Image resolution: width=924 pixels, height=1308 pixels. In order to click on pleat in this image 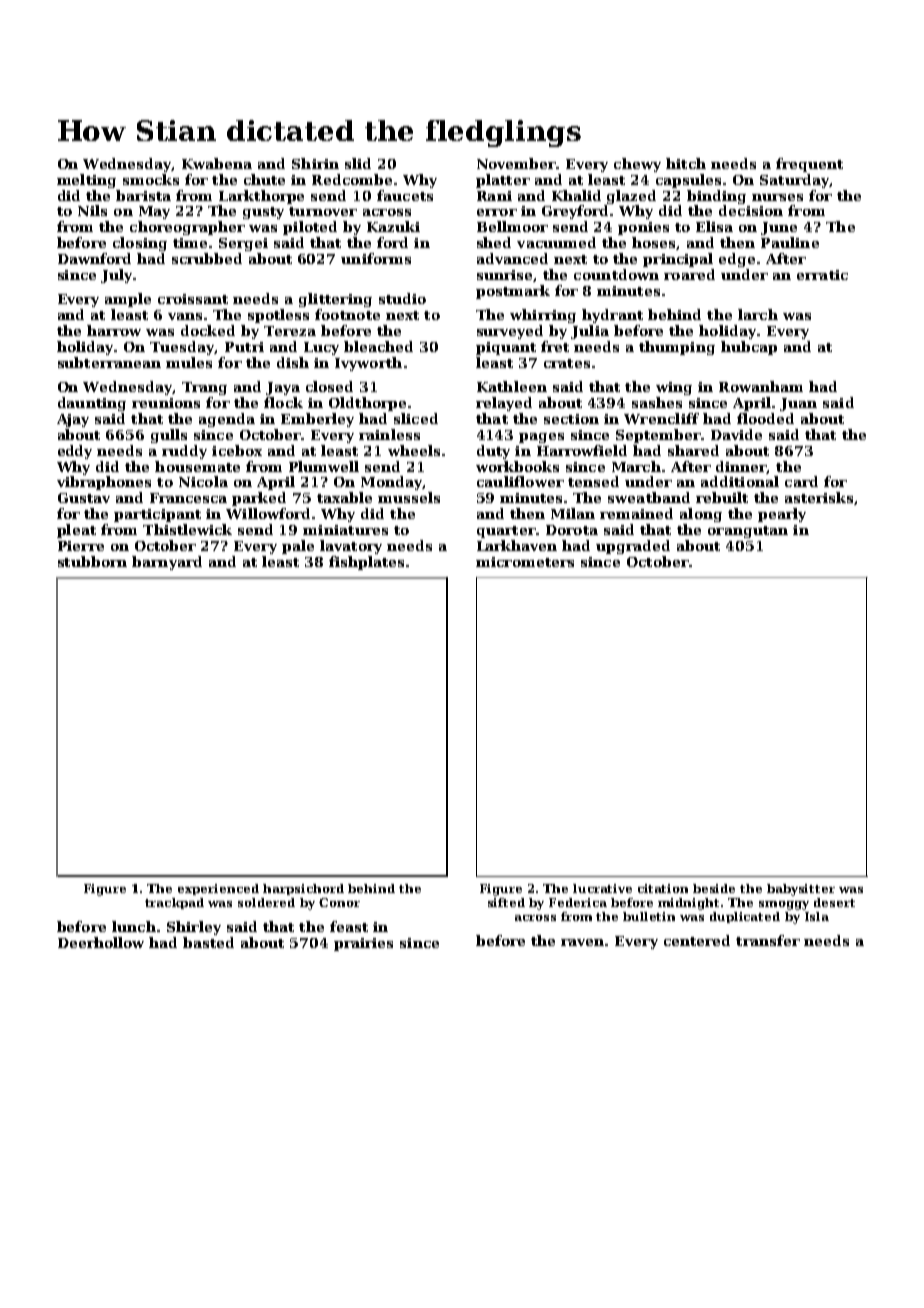, I will do `click(76, 531)`.
